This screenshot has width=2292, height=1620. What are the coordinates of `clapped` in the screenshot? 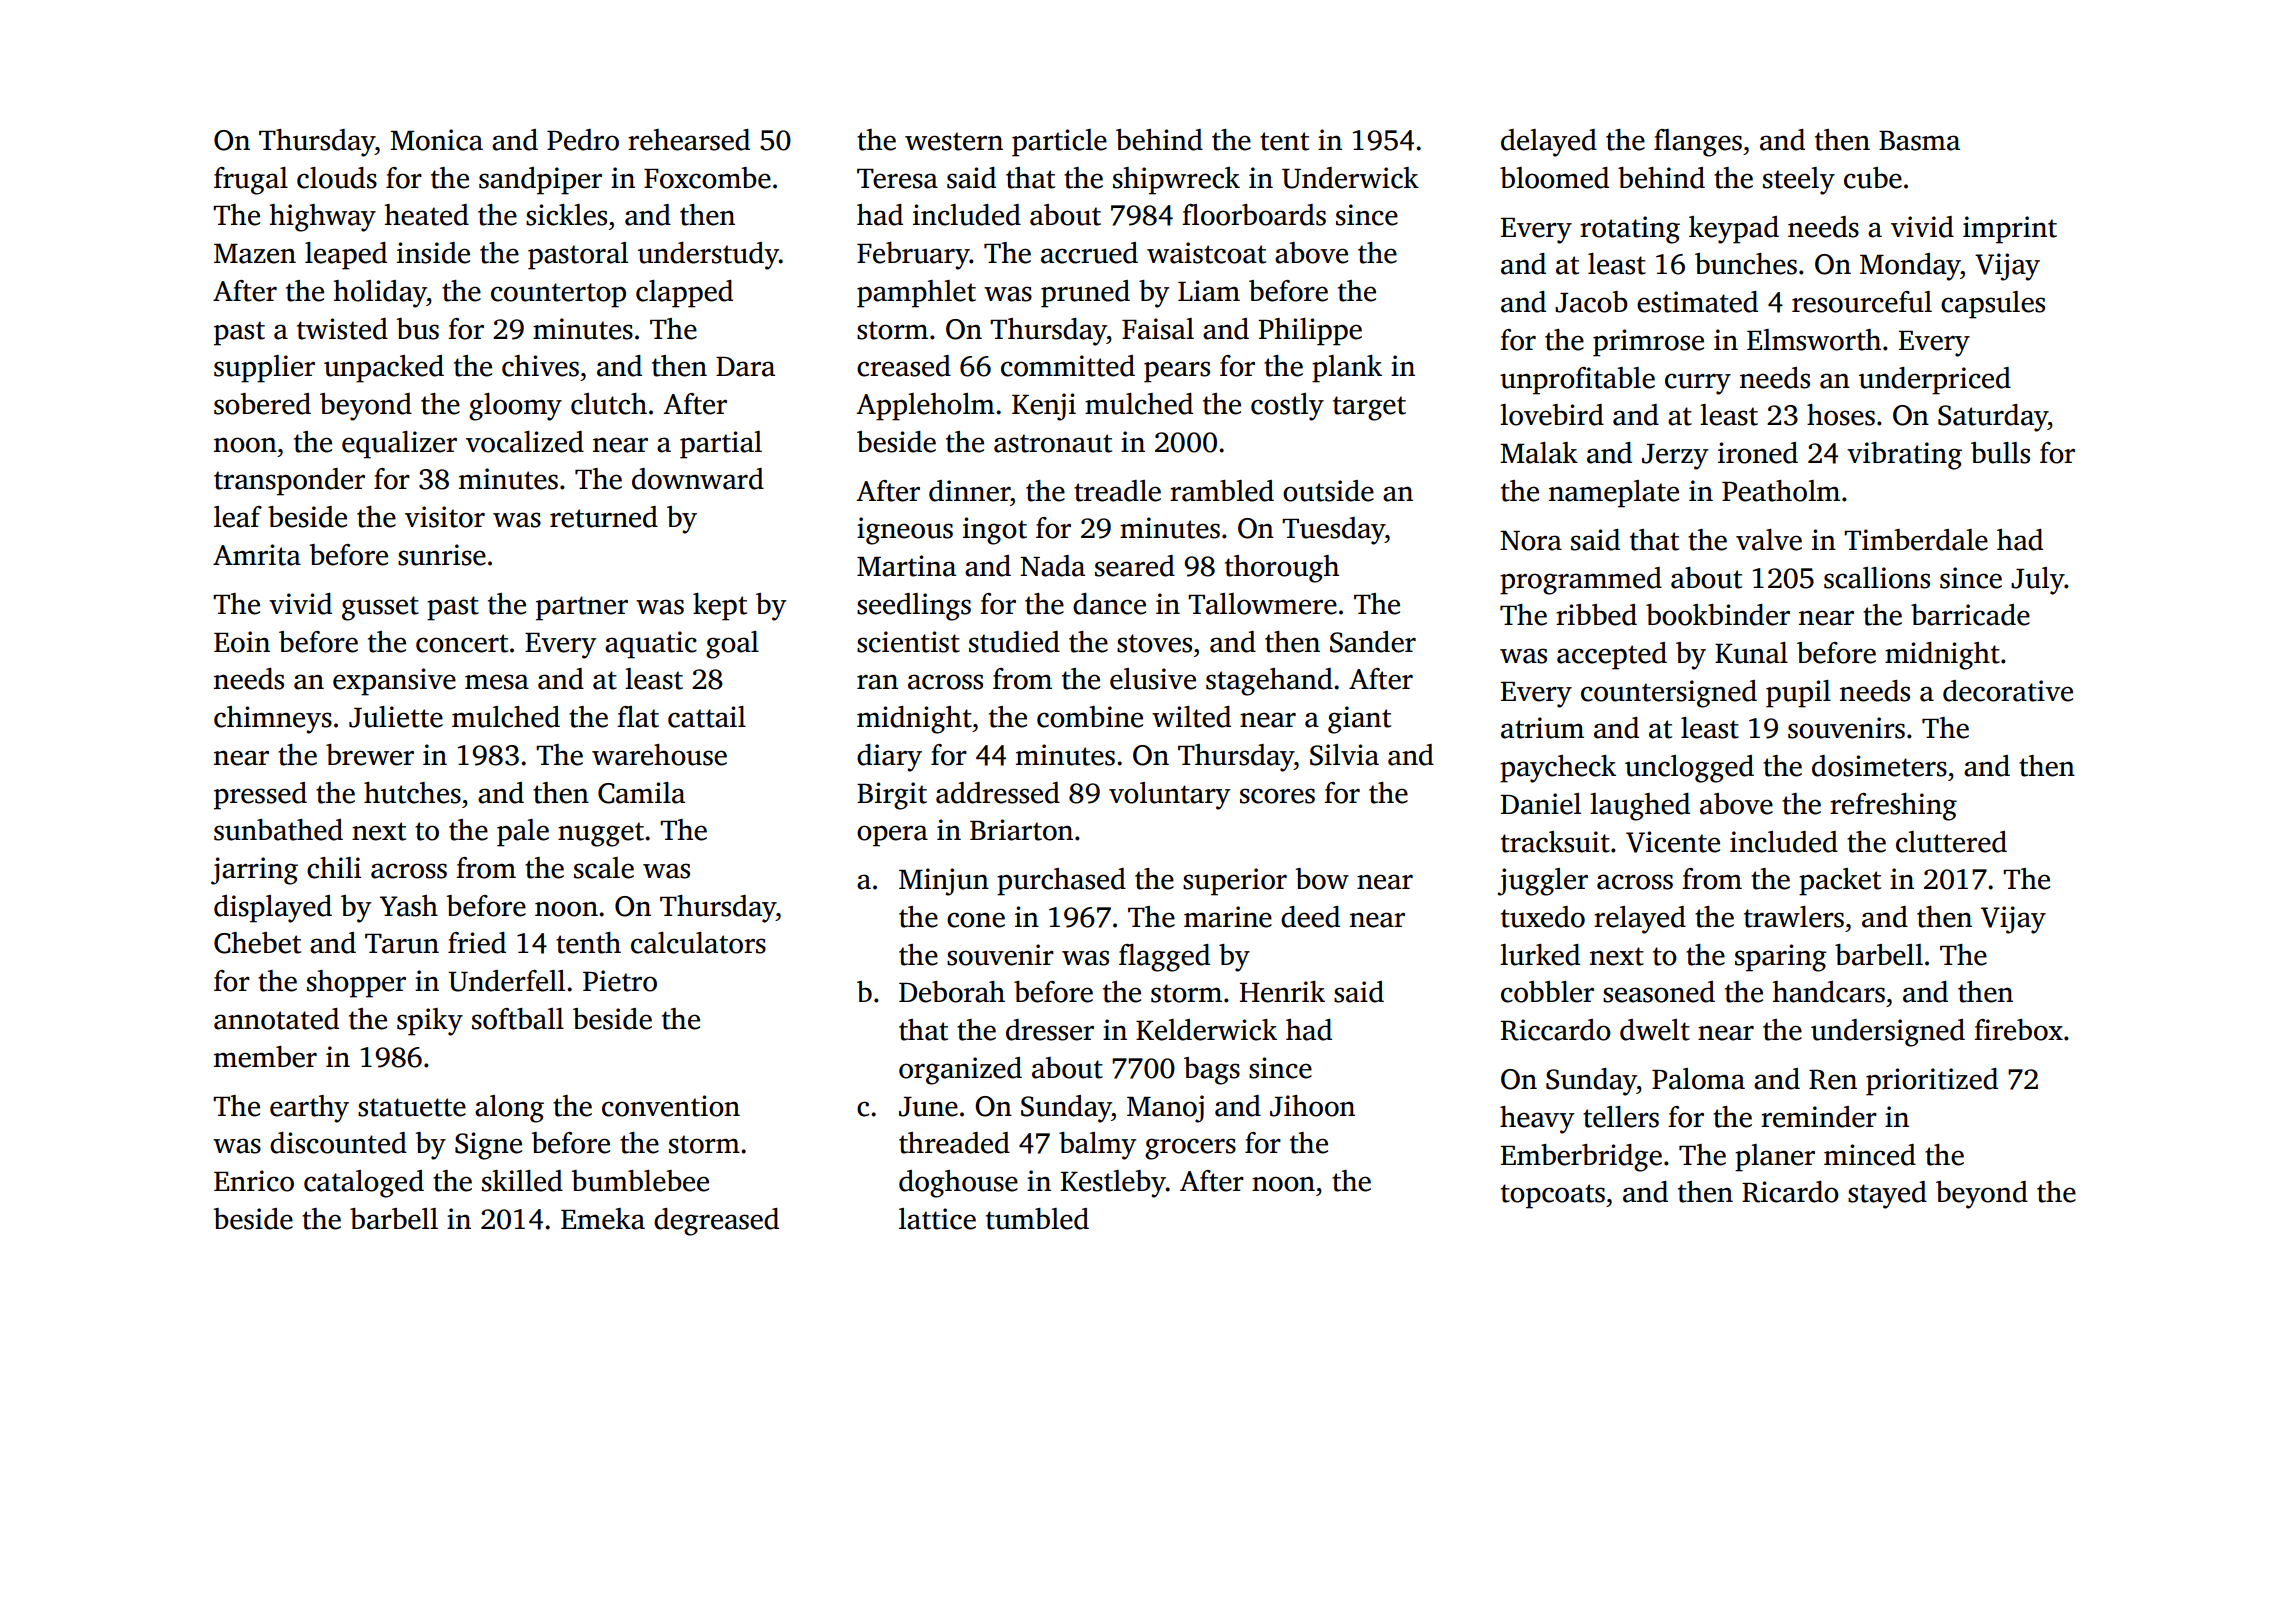 It's located at (684, 294).
